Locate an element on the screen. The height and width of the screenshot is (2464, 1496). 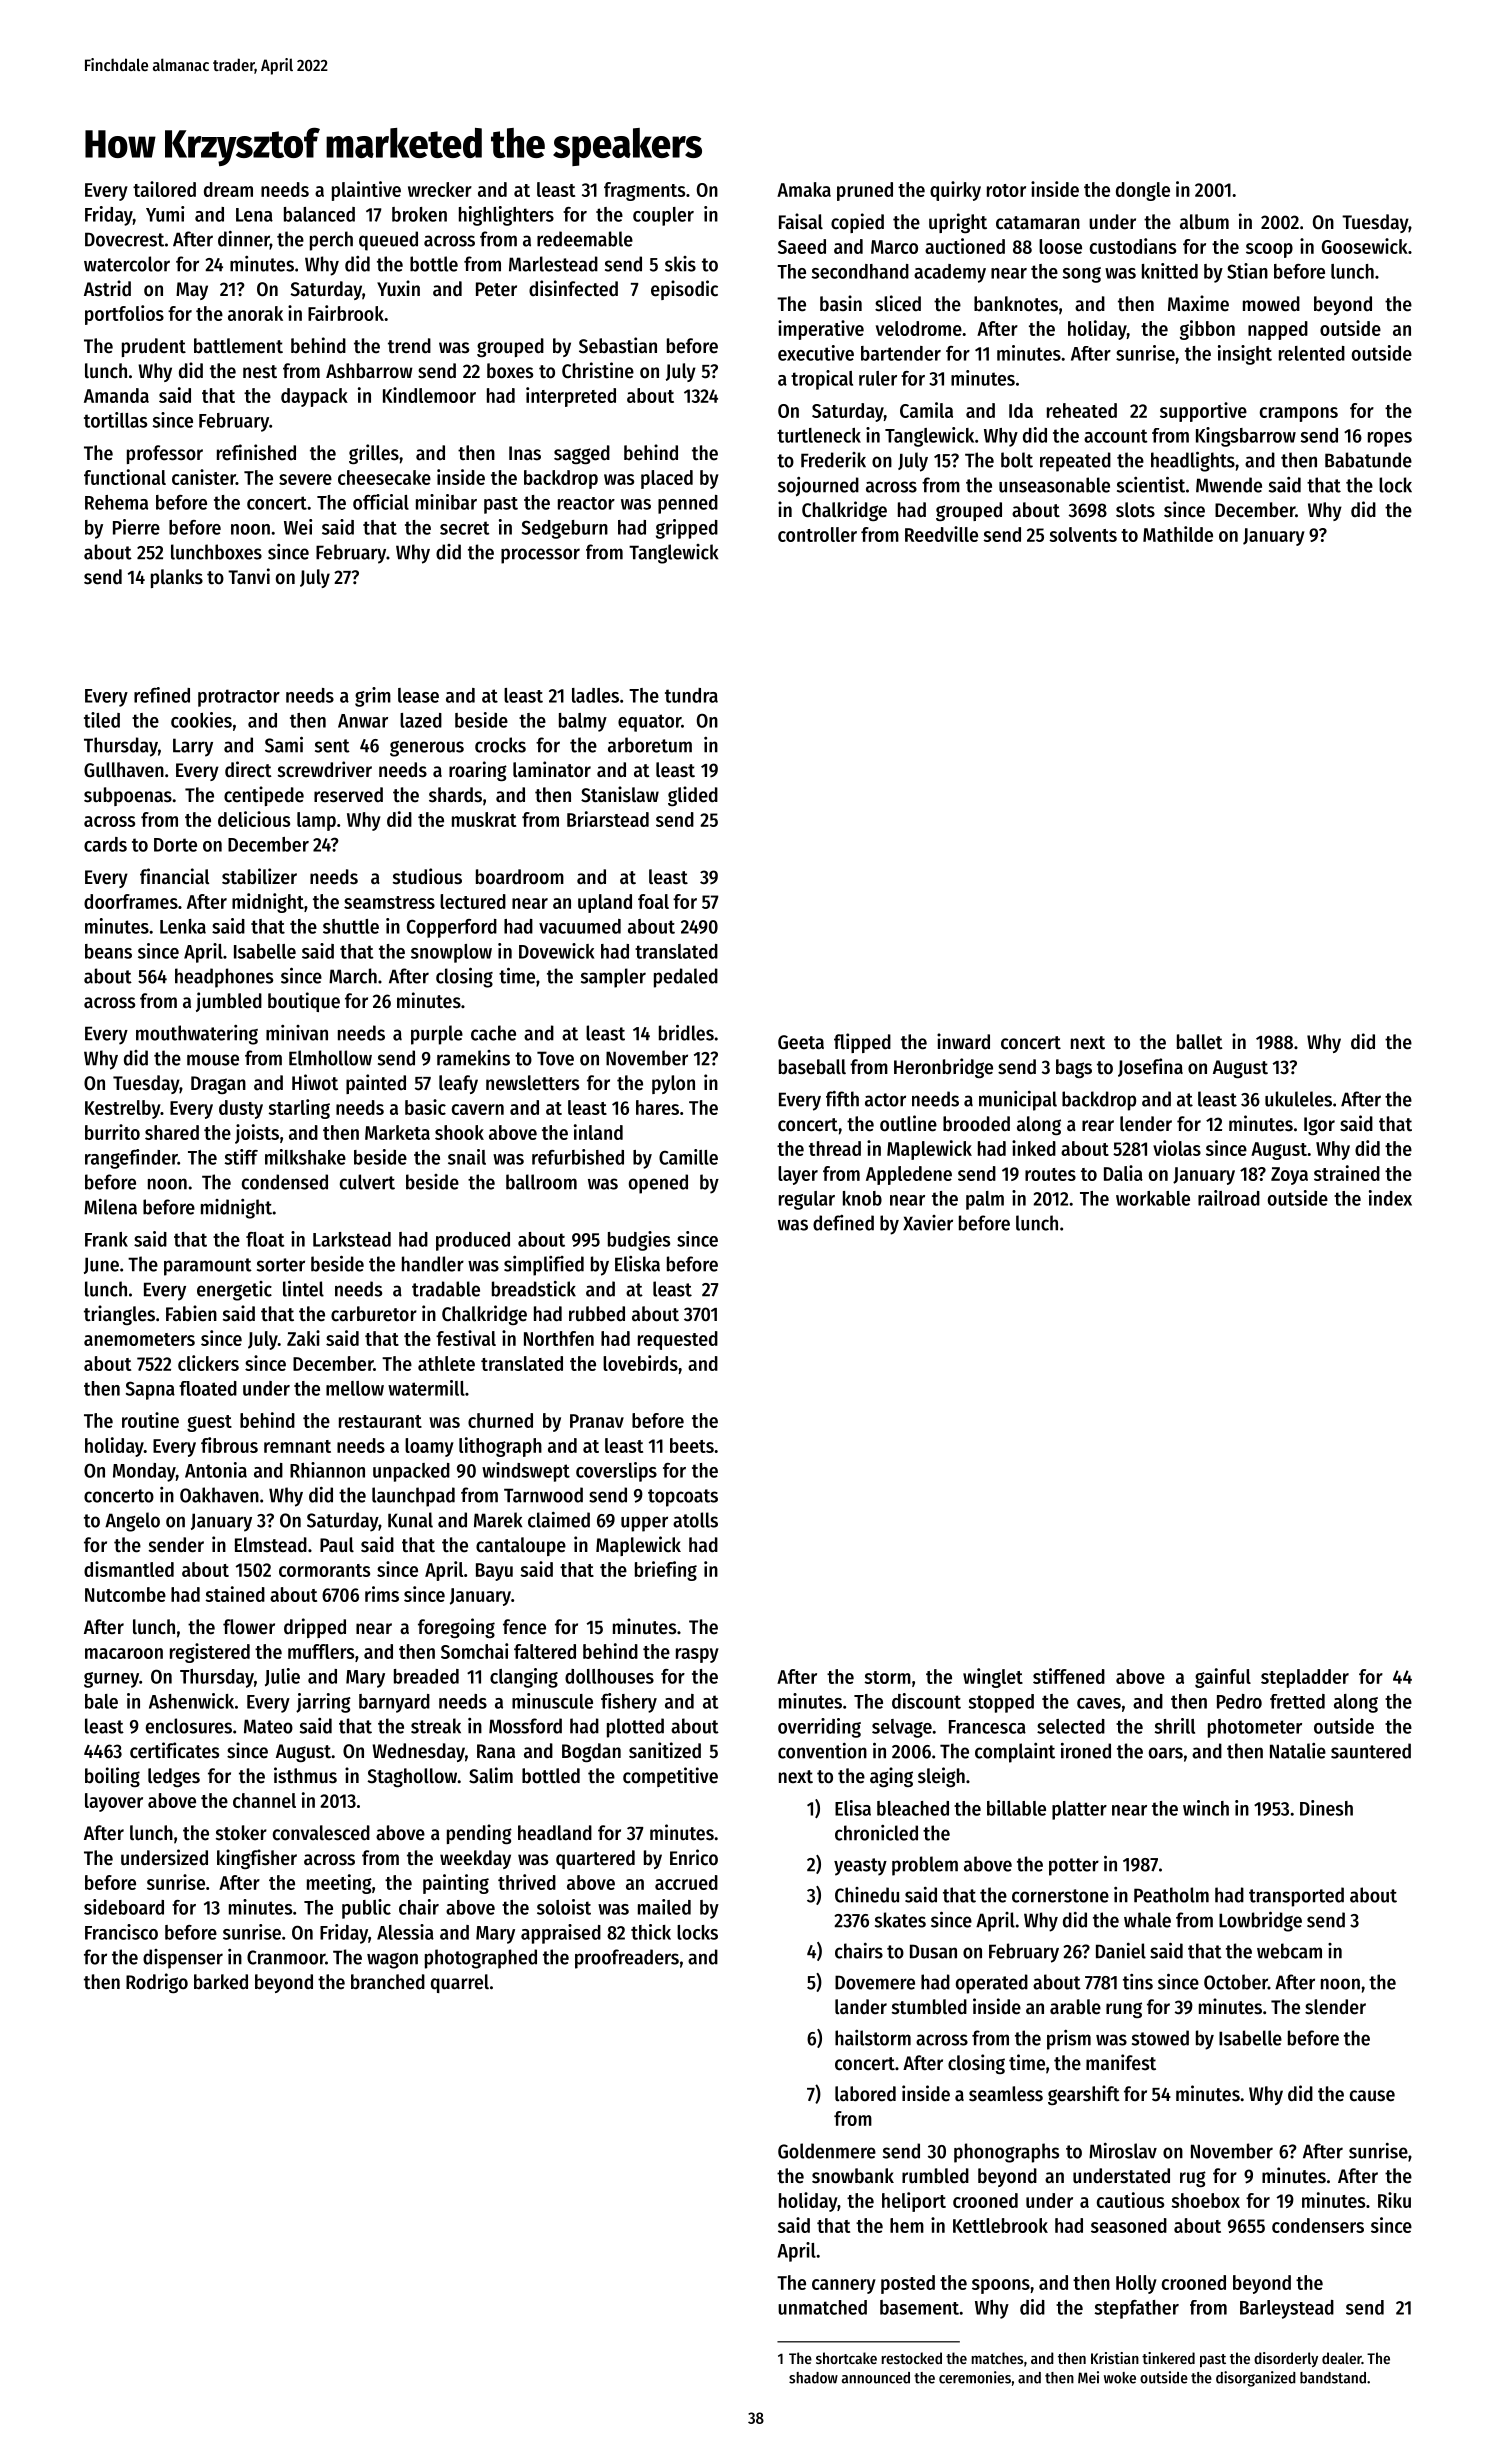
branched is located at coordinates (388, 1982).
